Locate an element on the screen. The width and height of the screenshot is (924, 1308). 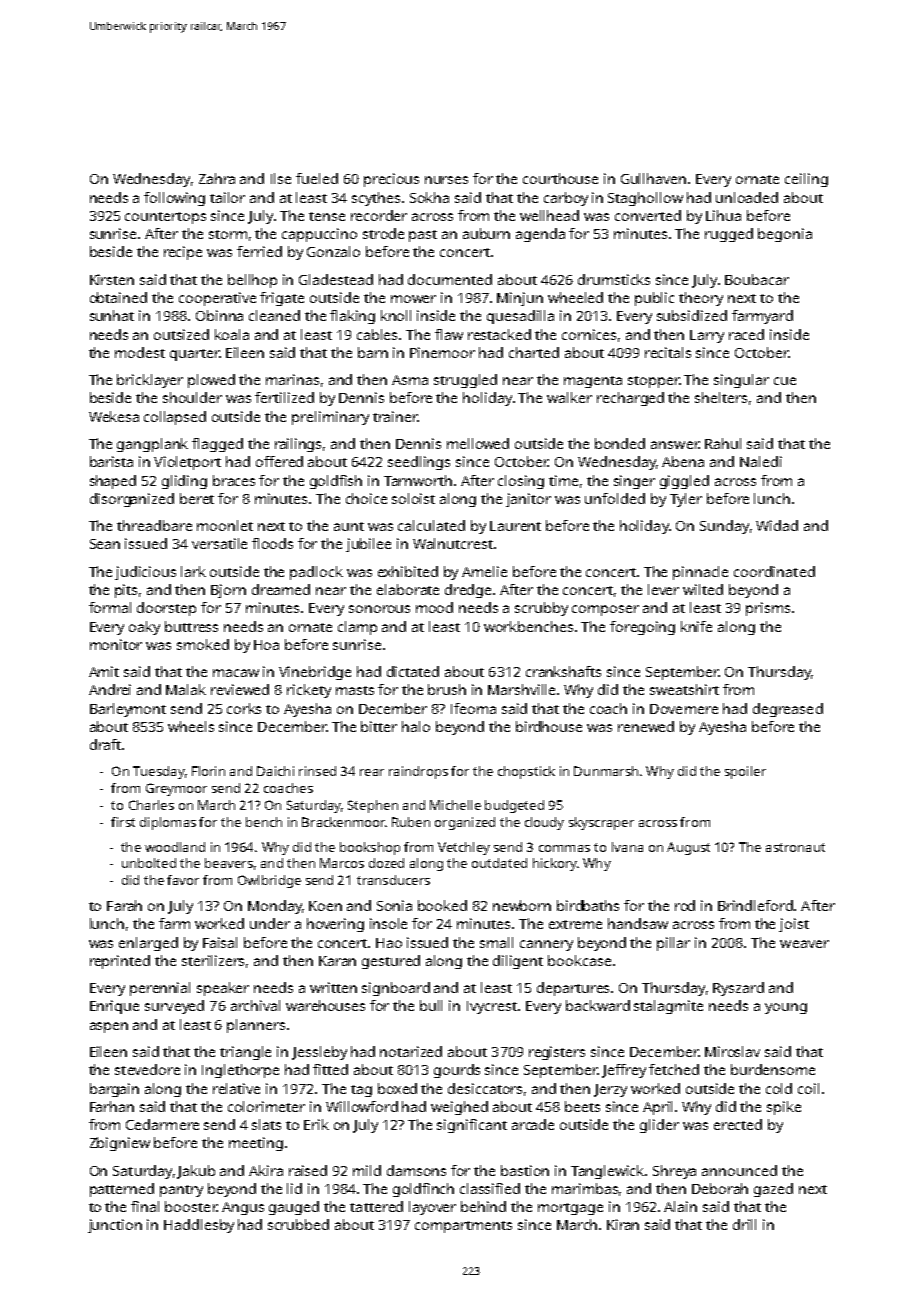
enlarged is located at coordinates (148, 944).
